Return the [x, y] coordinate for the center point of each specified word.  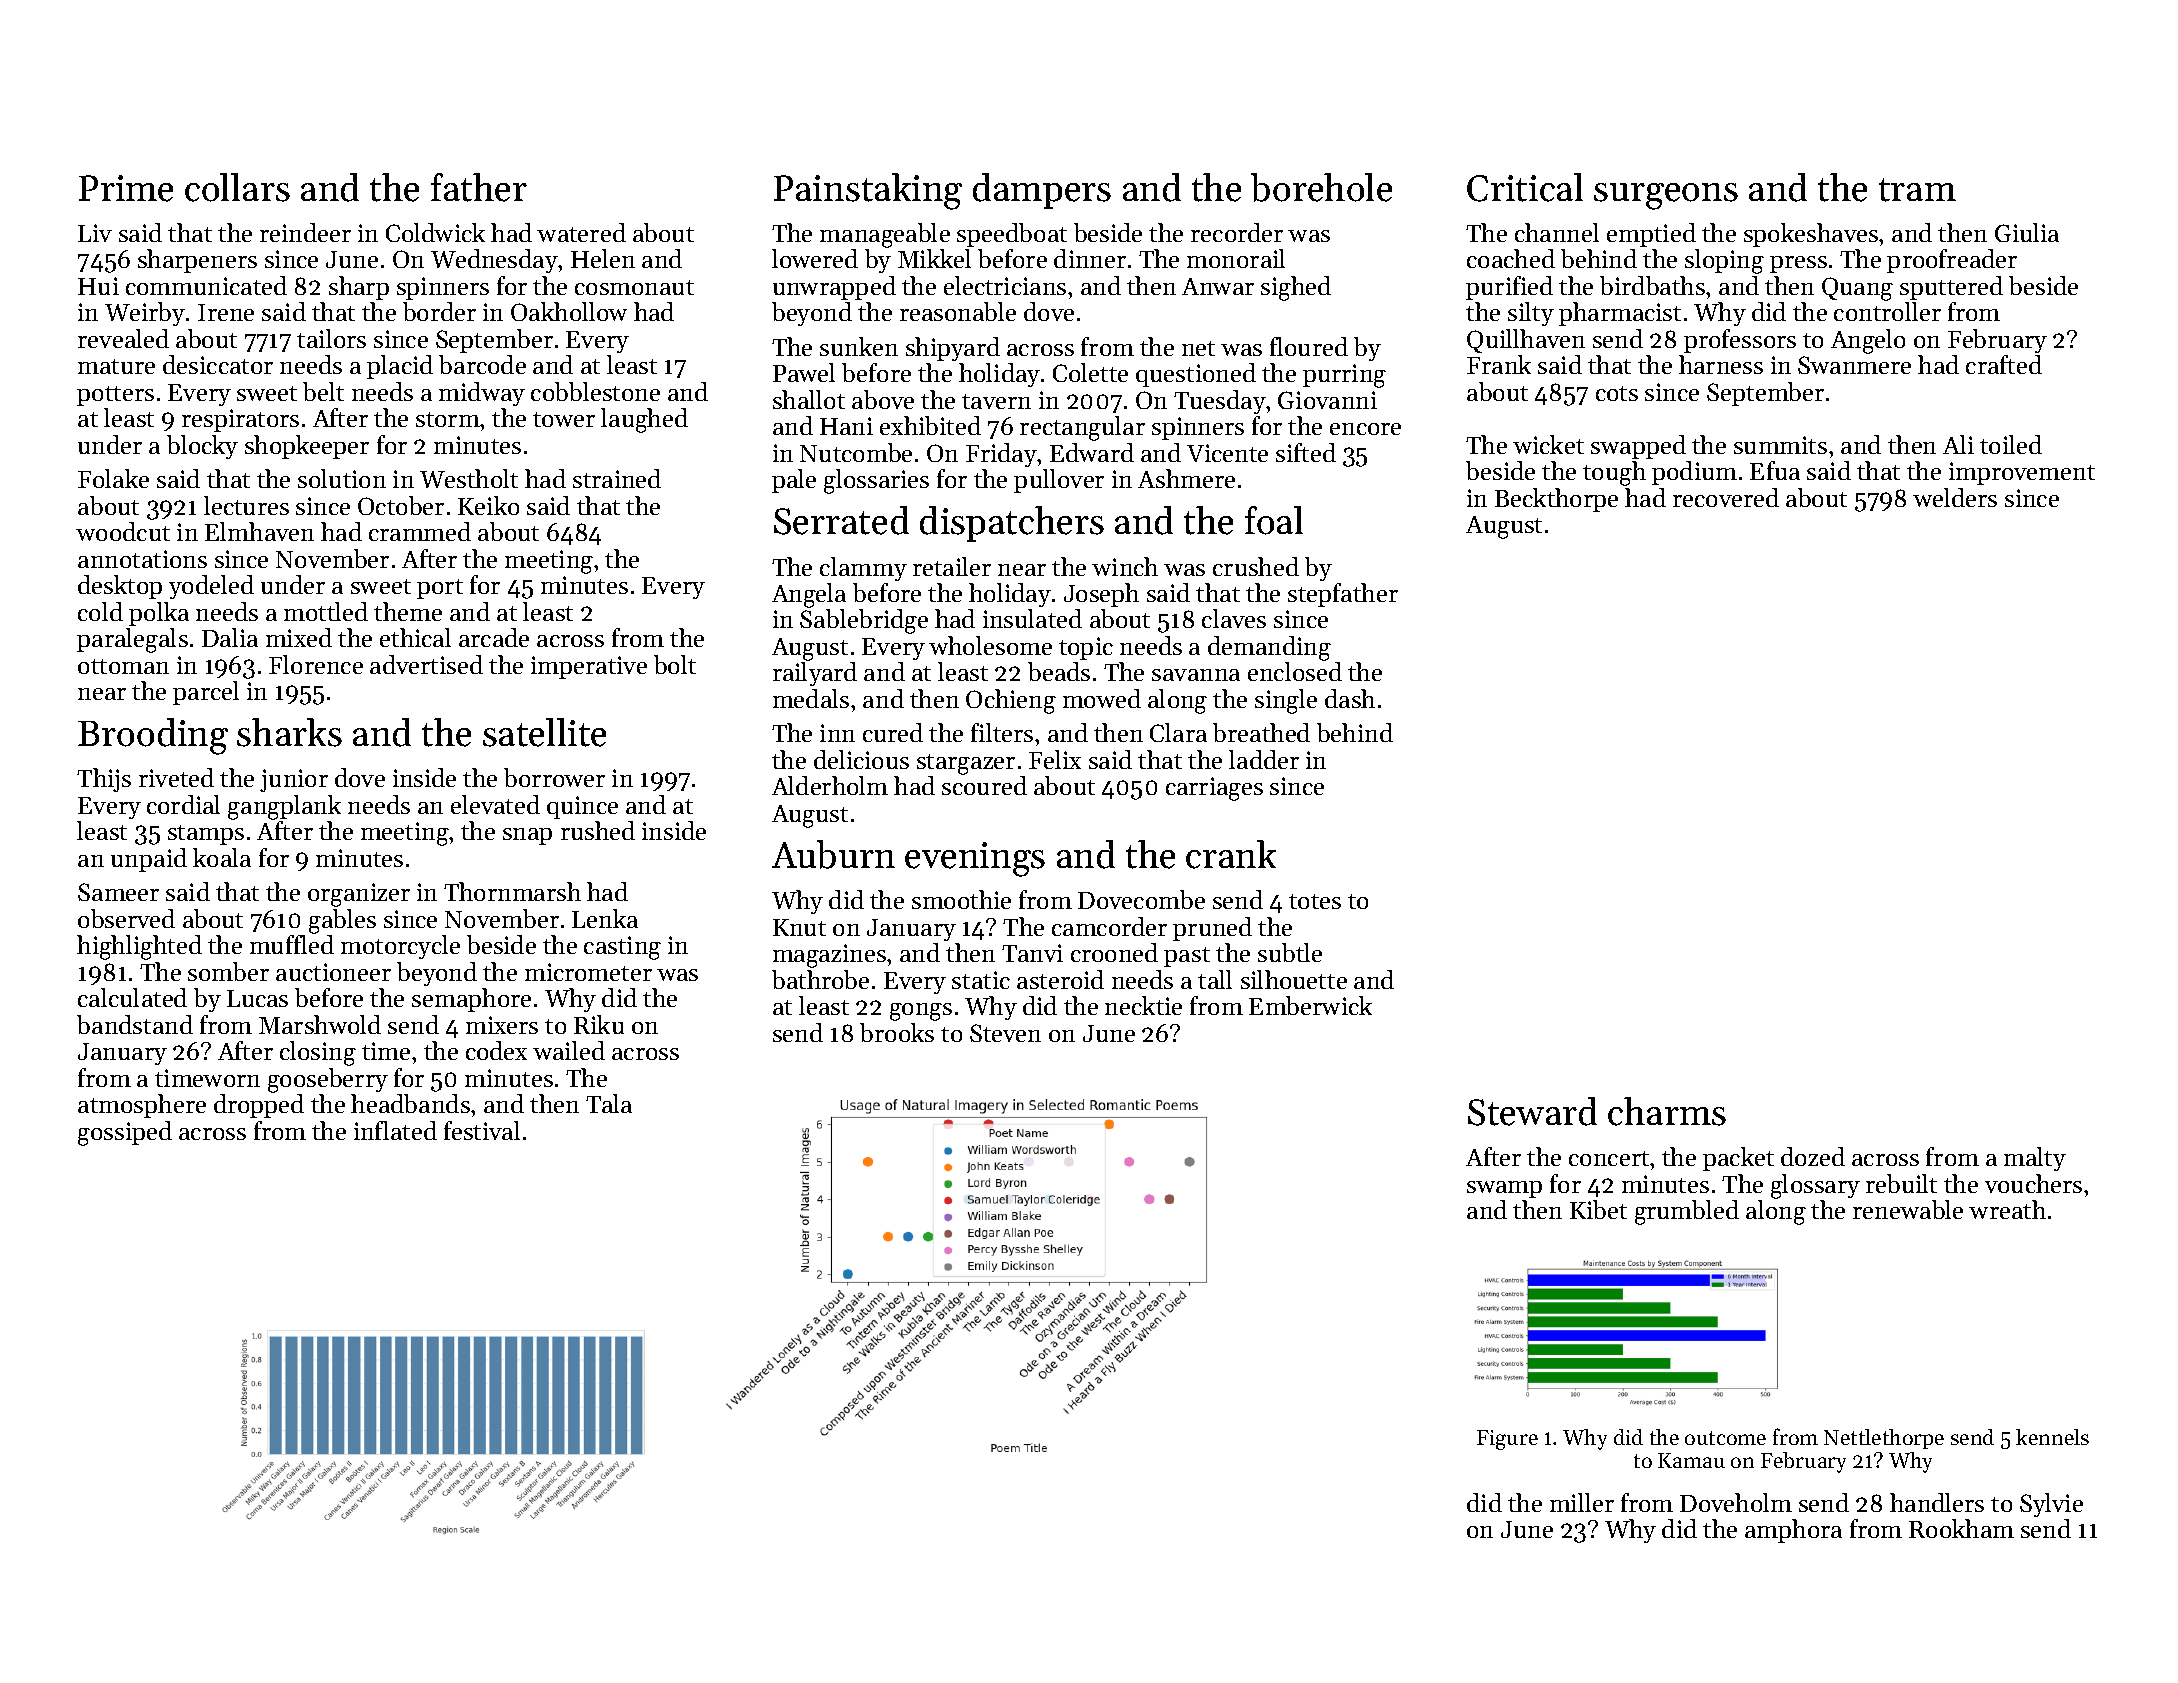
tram [1917, 190]
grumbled [1687, 1212]
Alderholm [830, 785]
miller [1582, 1502]
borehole [1321, 187]
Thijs [104, 780]
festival [482, 1130]
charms [1667, 1111]
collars [237, 187]
